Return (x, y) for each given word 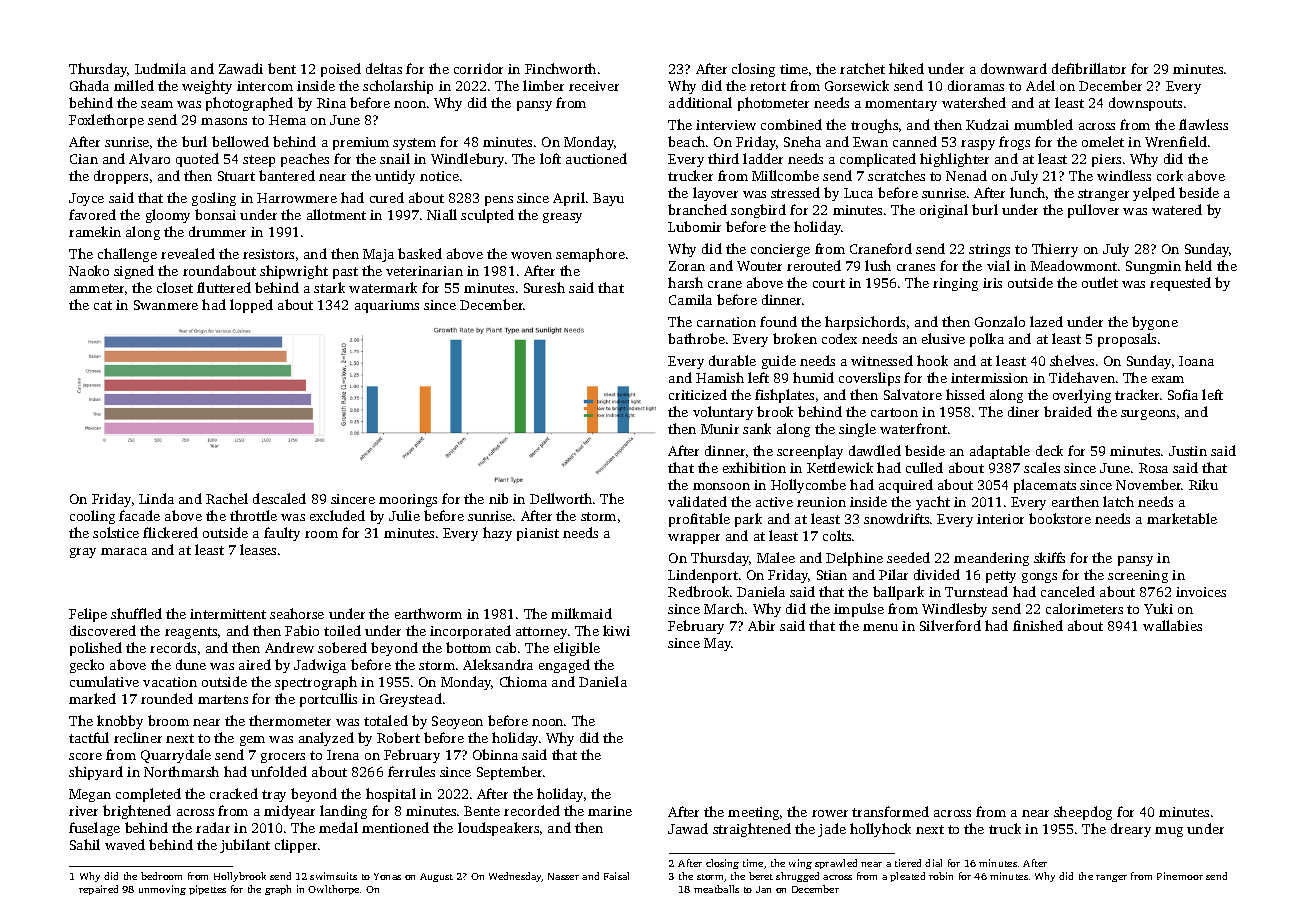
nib (498, 498)
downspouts (1145, 104)
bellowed (240, 141)
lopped (251, 306)
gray (83, 553)
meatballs (716, 889)
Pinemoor (1180, 876)
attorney (541, 633)
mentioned (395, 827)
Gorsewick (857, 85)
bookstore (1060, 518)
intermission (989, 378)
